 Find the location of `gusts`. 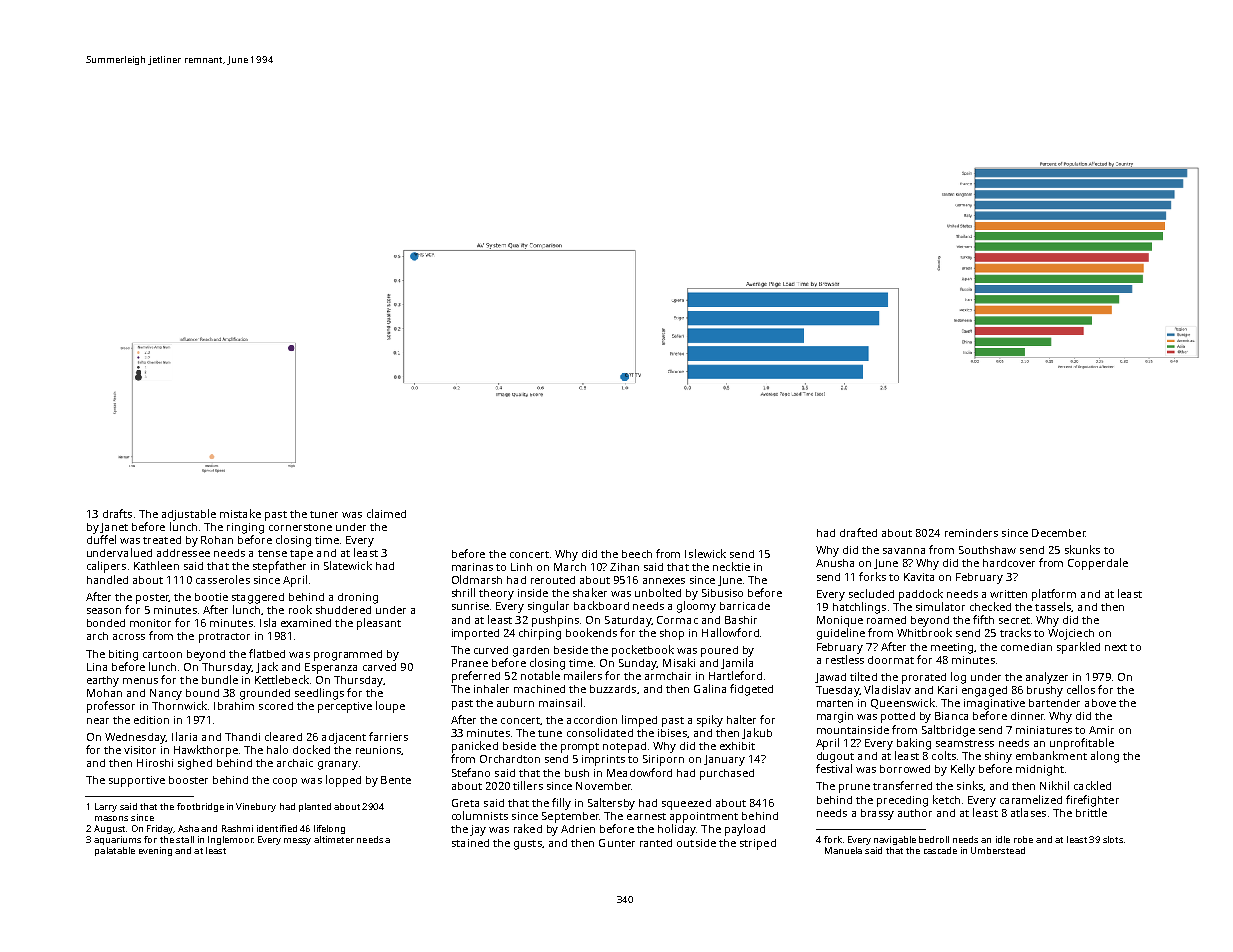

gusts is located at coordinates (528, 845).
